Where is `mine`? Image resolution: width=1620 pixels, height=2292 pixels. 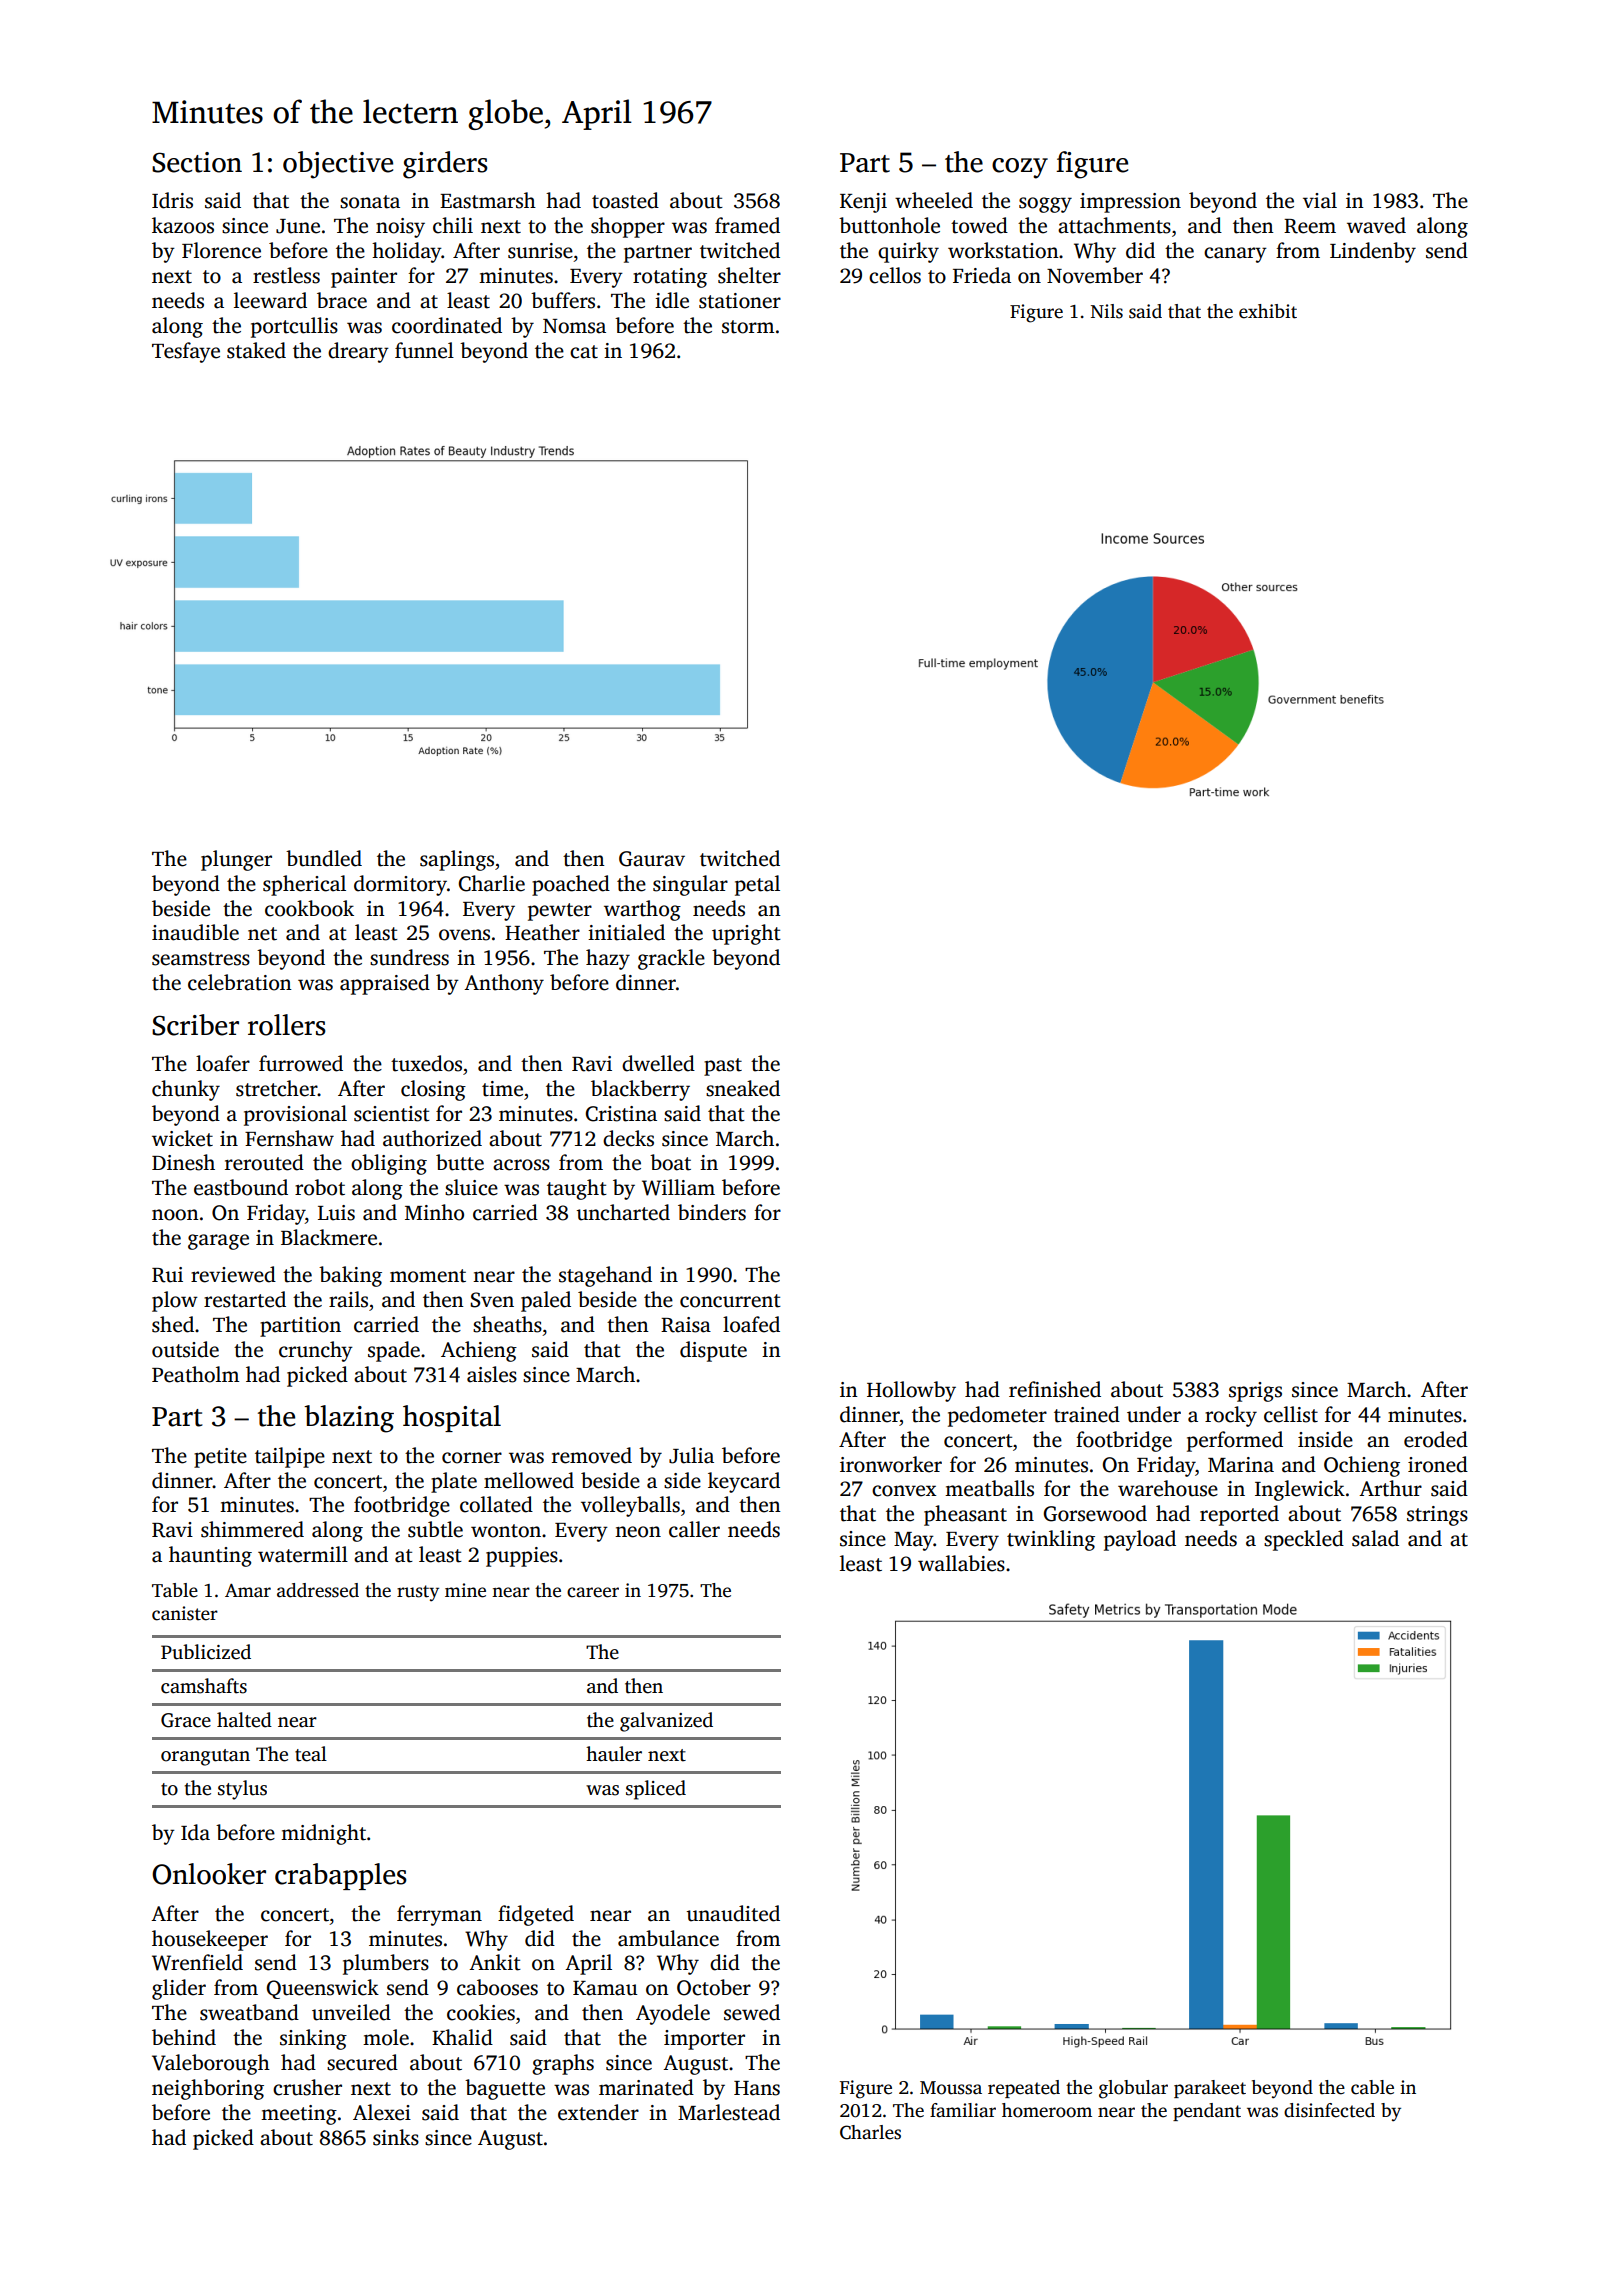
mine is located at coordinates (465, 1590).
